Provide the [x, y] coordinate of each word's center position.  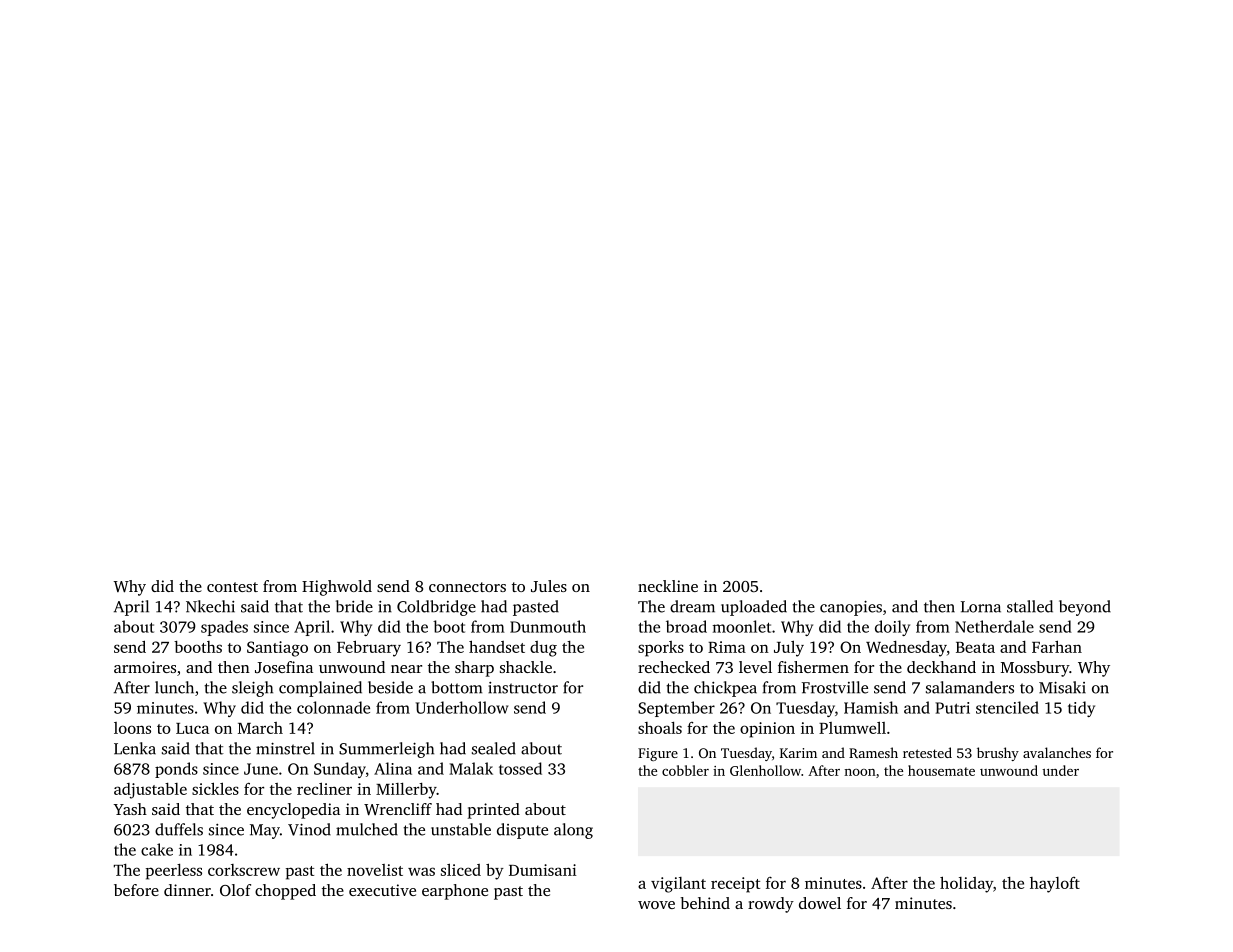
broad [686, 626]
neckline [668, 586]
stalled [1030, 606]
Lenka [135, 748]
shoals [660, 728]
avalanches [1057, 752]
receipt [735, 885]
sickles [215, 788]
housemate [941, 770]
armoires [145, 667]
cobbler [685, 770]
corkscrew [244, 870]
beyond [1085, 608]
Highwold [337, 588]
